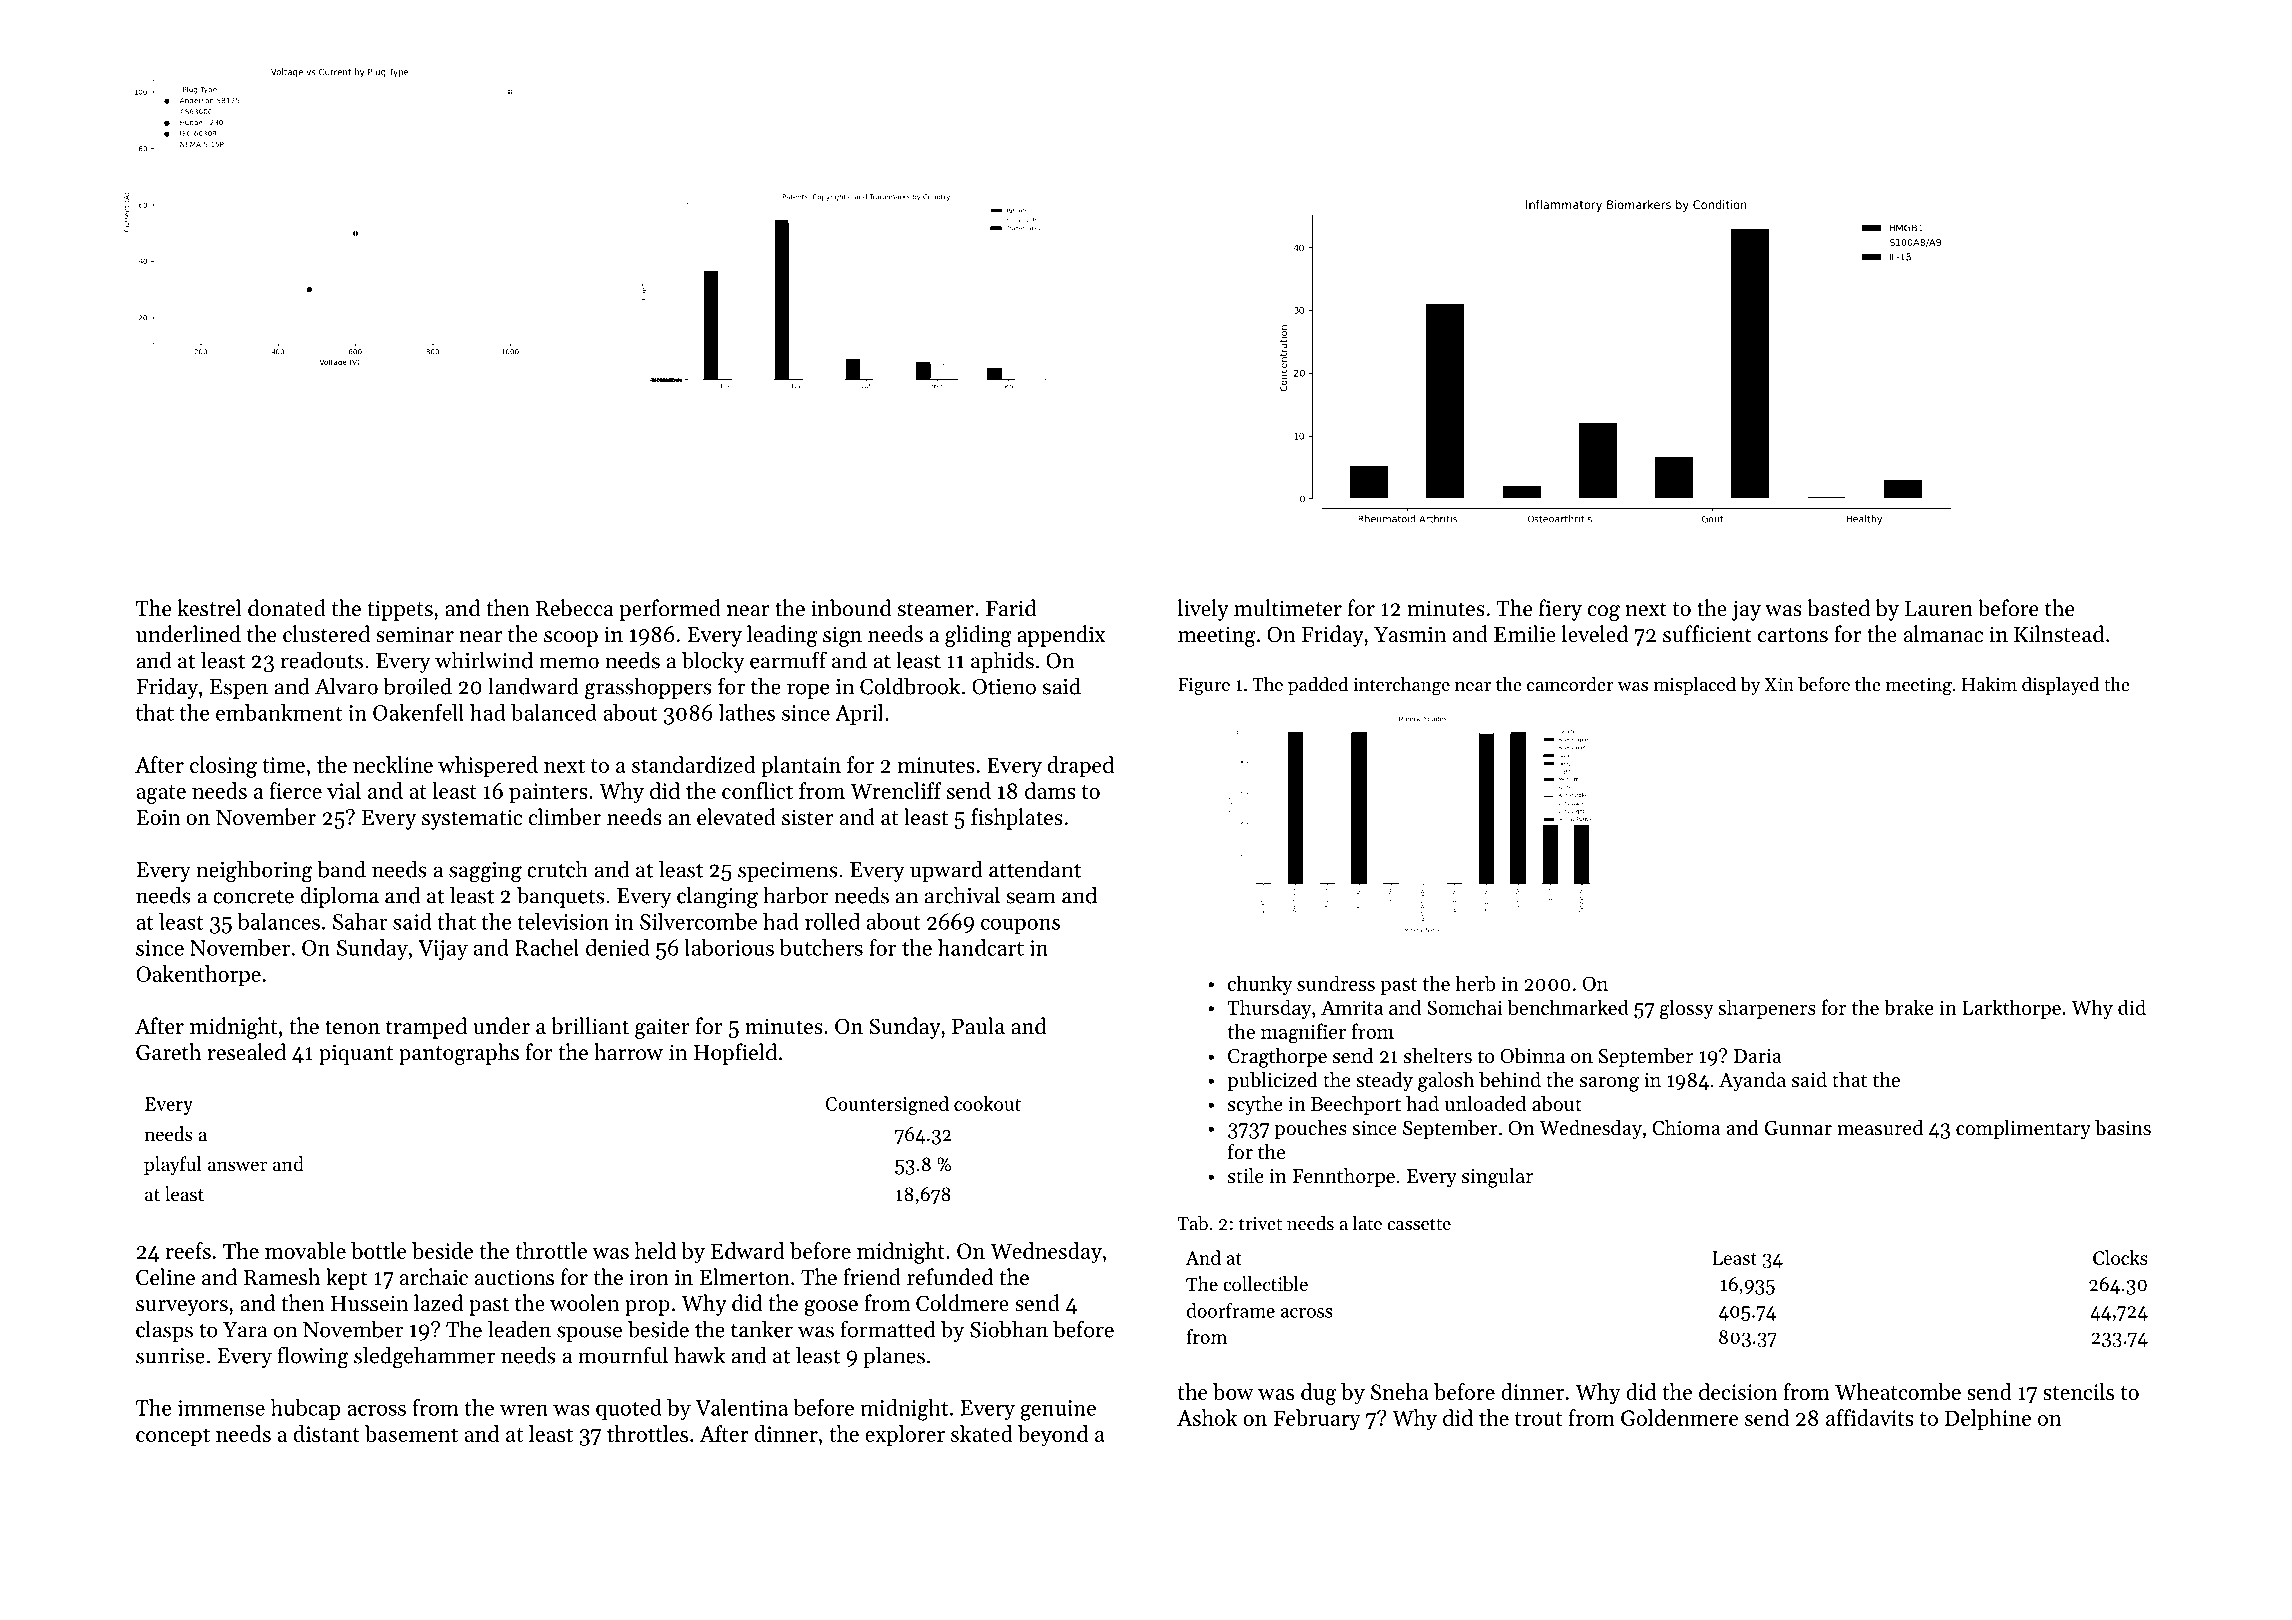  What do you see at coordinates (1020, 926) in the document?
I see `coupons` at bounding box center [1020, 926].
